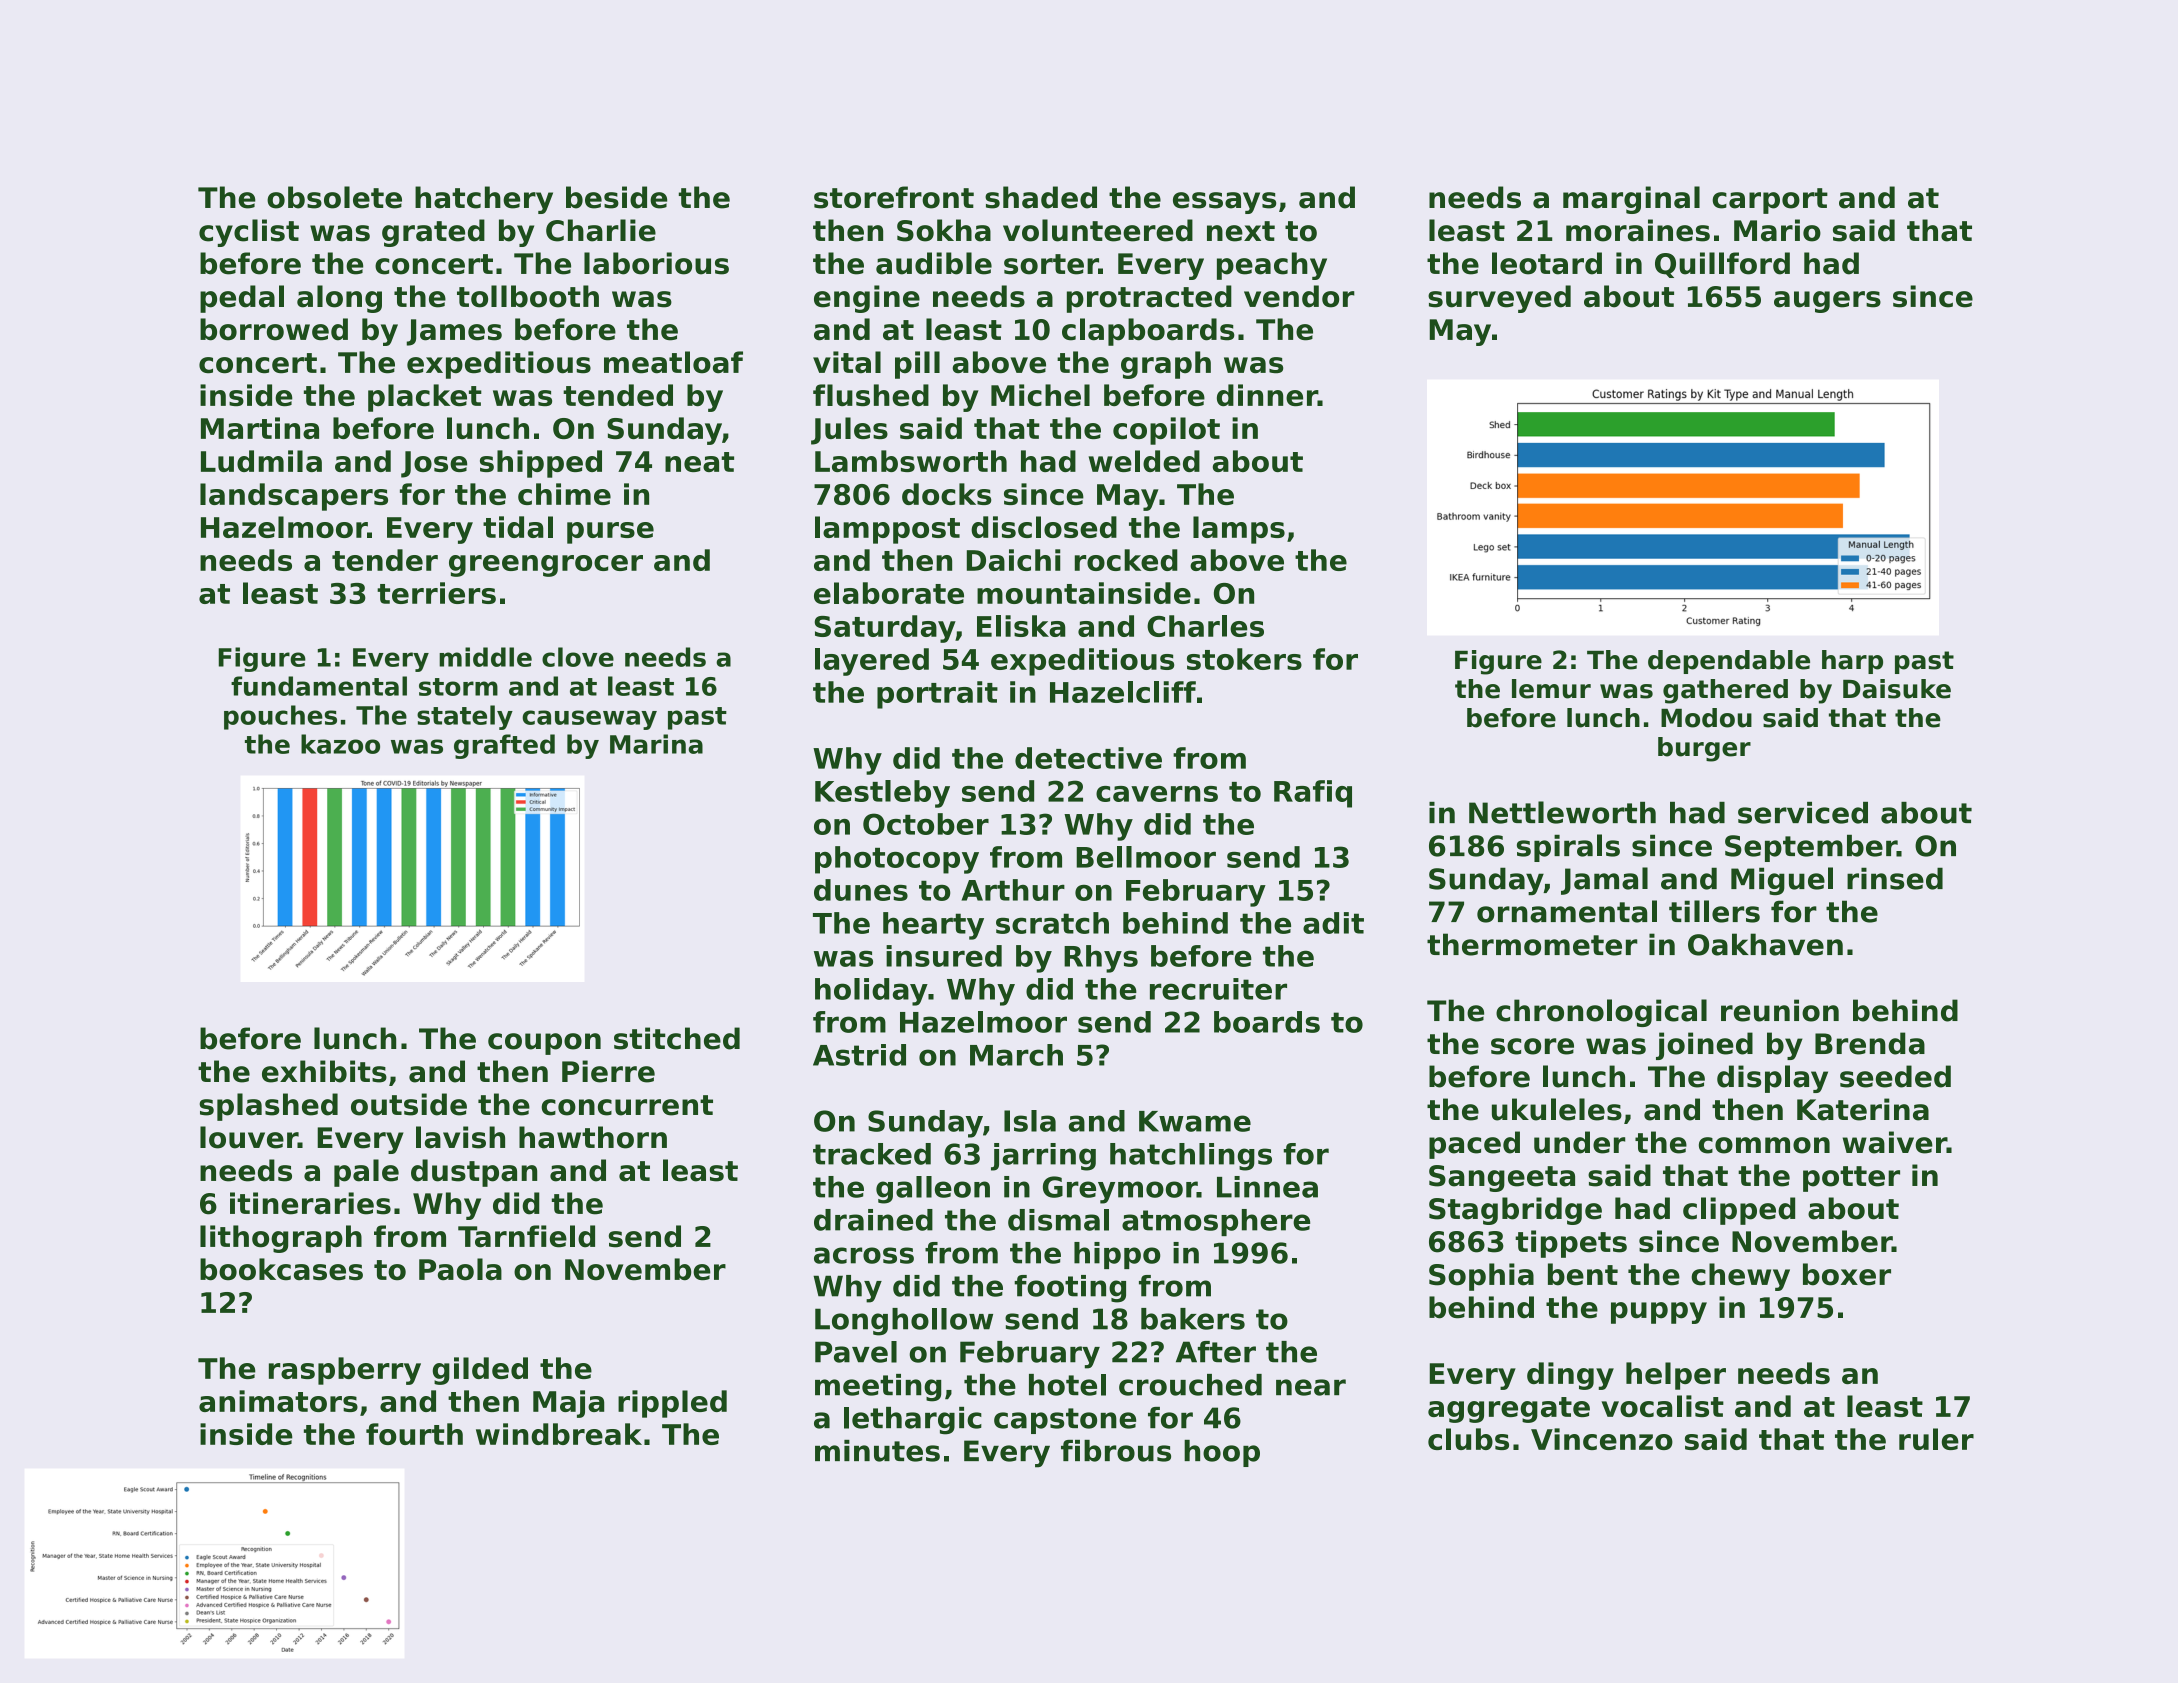 This screenshot has width=2178, height=1683. What do you see at coordinates (1725, 691) in the screenshot?
I see `gathered` at bounding box center [1725, 691].
